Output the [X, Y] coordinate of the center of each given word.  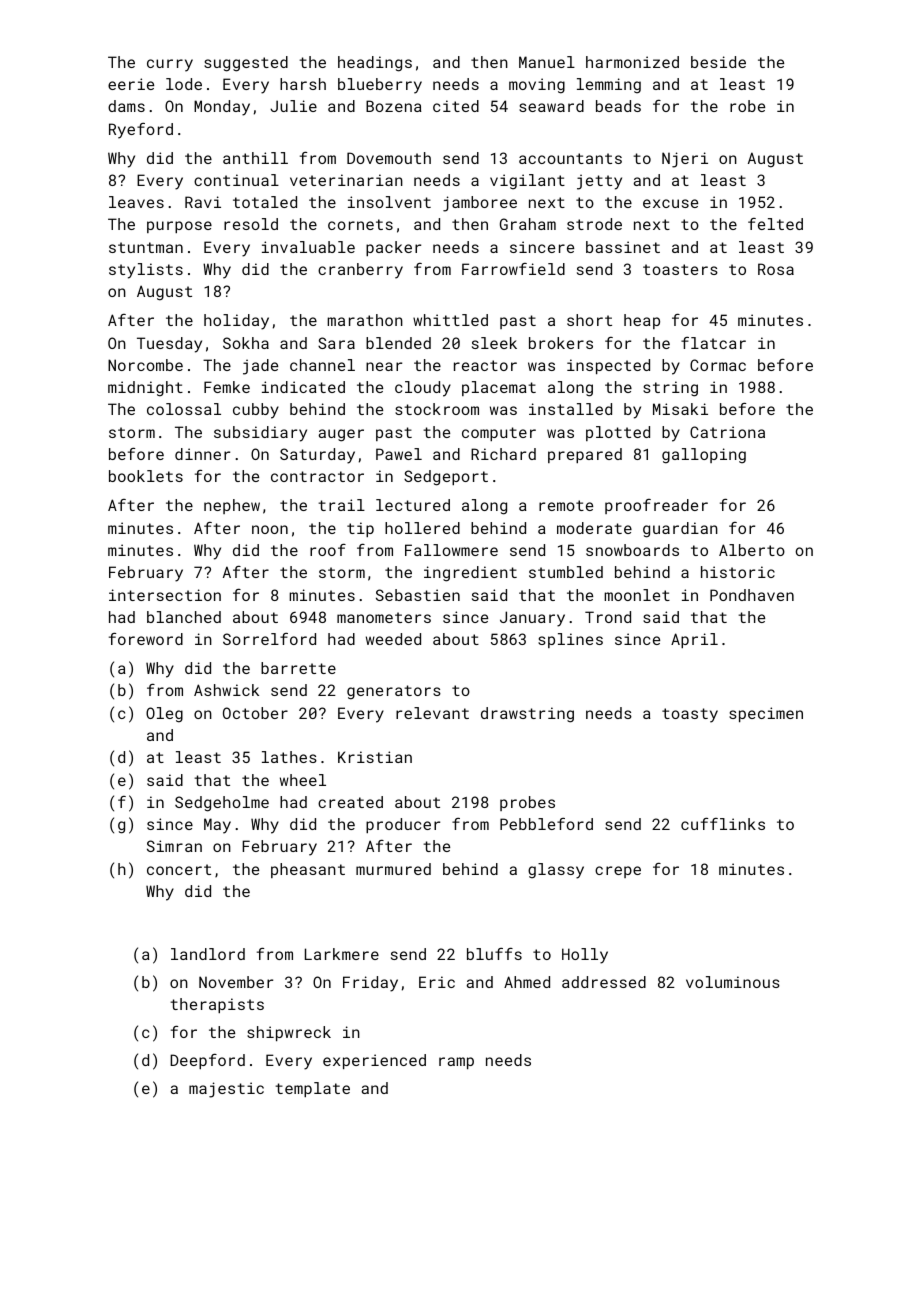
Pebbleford [546, 824]
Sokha [246, 343]
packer [393, 248]
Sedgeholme [222, 804]
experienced [374, 1061]
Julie [293, 106]
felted [775, 224]
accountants [570, 158]
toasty [690, 715]
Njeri [685, 160]
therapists [217, 1005]
